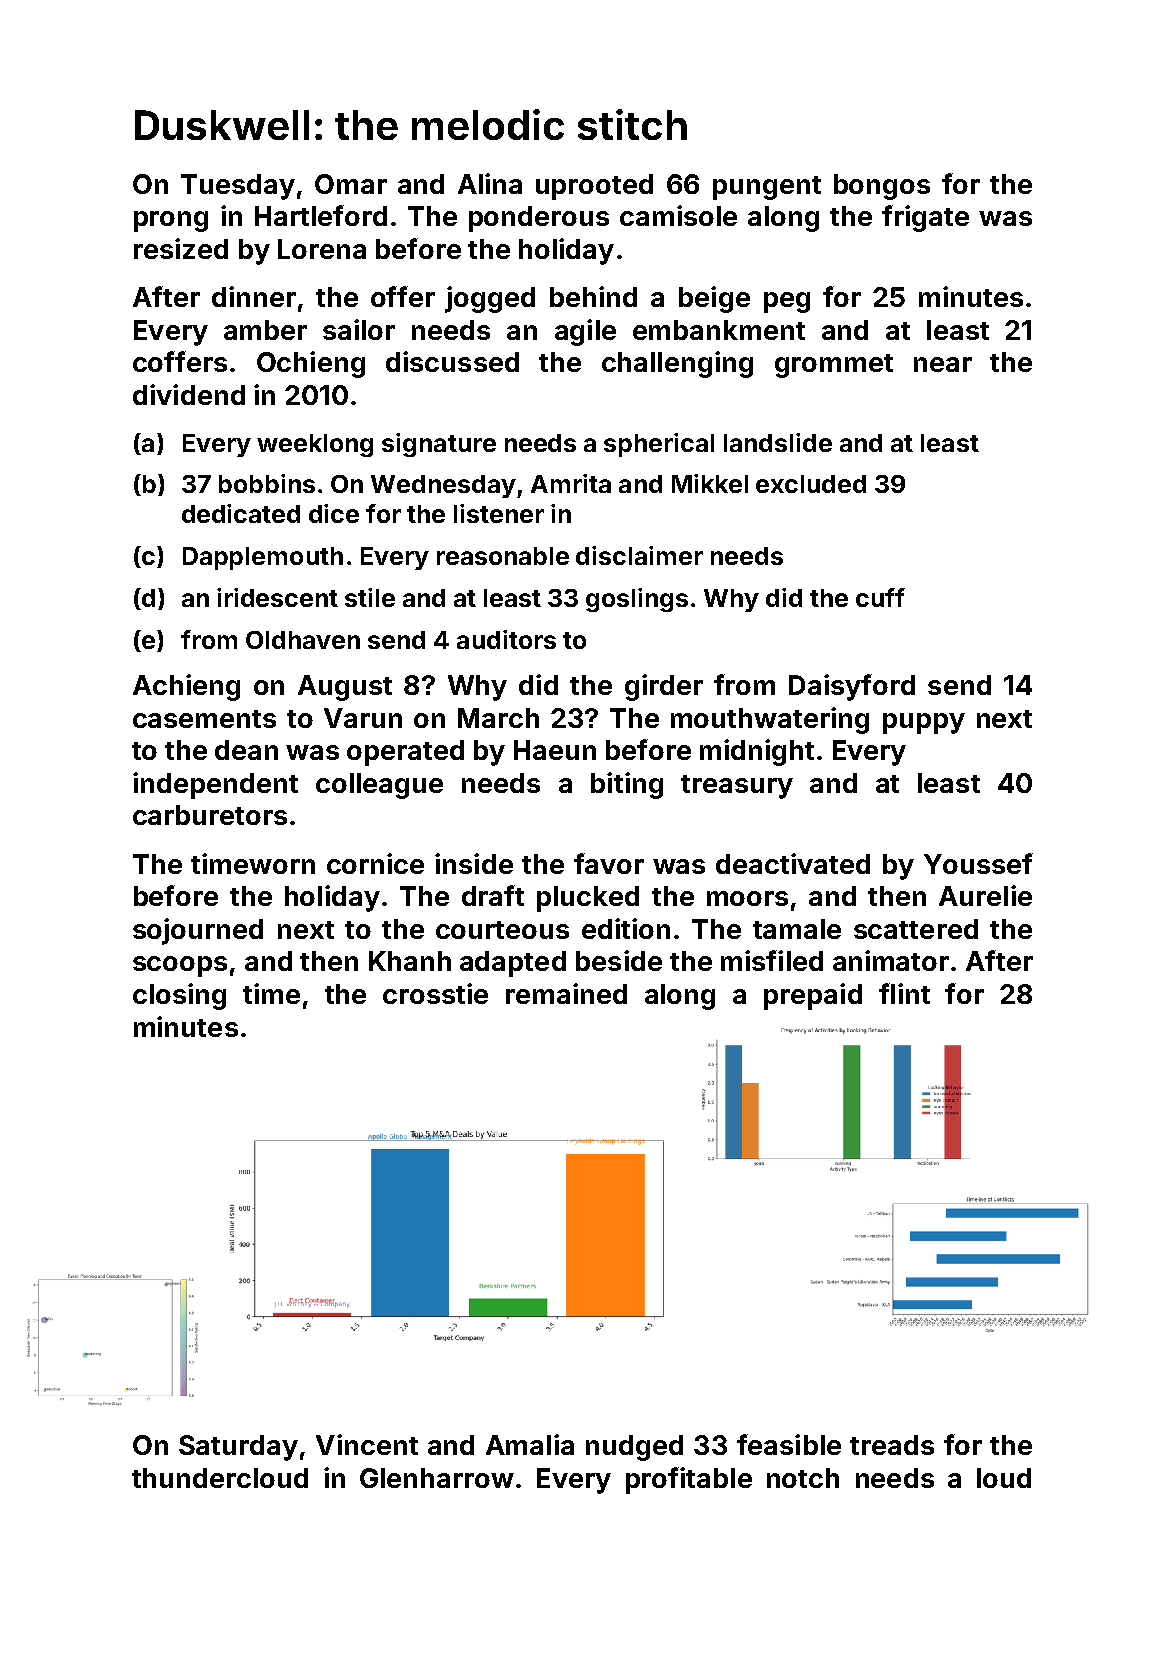  What do you see at coordinates (334, 513) in the image?
I see `dice` at bounding box center [334, 513].
